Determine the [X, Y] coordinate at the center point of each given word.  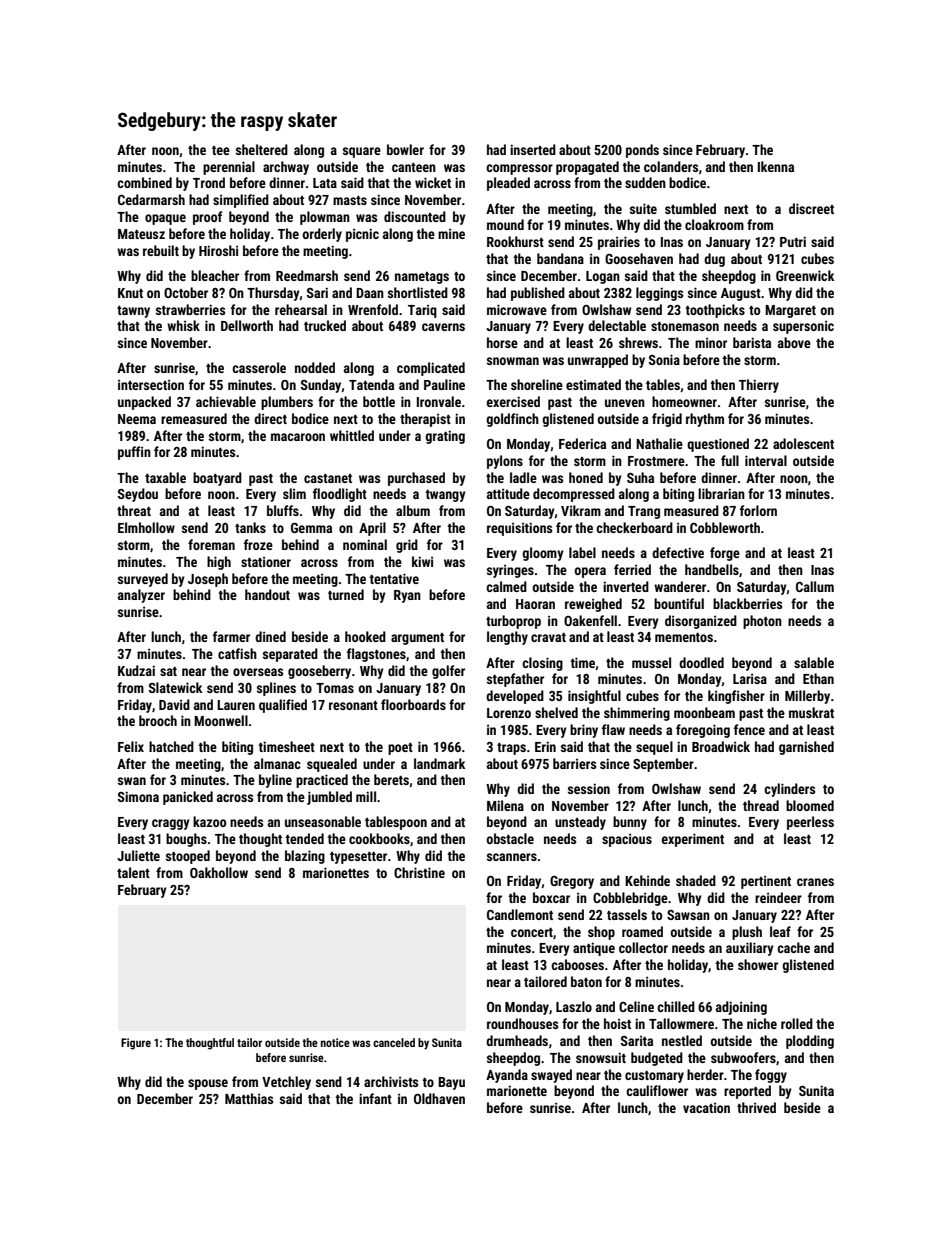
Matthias [249, 1098]
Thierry [759, 386]
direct [270, 418]
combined [144, 182]
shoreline [537, 384]
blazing [305, 857]
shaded [696, 880]
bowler [405, 149]
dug [714, 260]
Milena [505, 805]
